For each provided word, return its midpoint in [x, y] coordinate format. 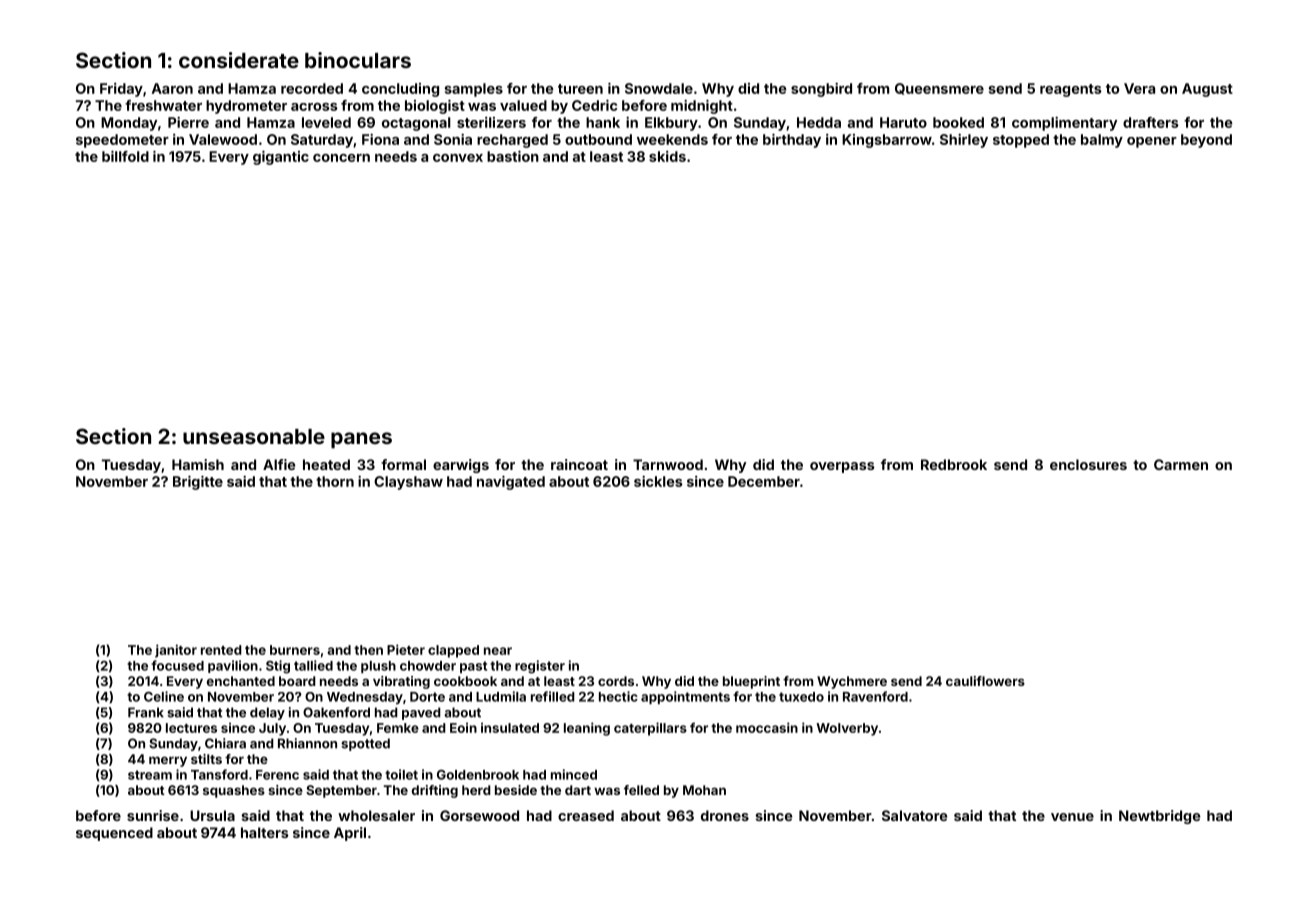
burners [295, 650]
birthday [792, 141]
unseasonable [254, 436]
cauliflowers [985, 681]
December [764, 481]
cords [616, 681]
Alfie [279, 464]
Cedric [594, 105]
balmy [1102, 141]
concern [341, 158]
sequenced [114, 834]
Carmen [1181, 464]
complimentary [1064, 124]
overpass [842, 467]
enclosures [1088, 464]
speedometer [122, 141]
